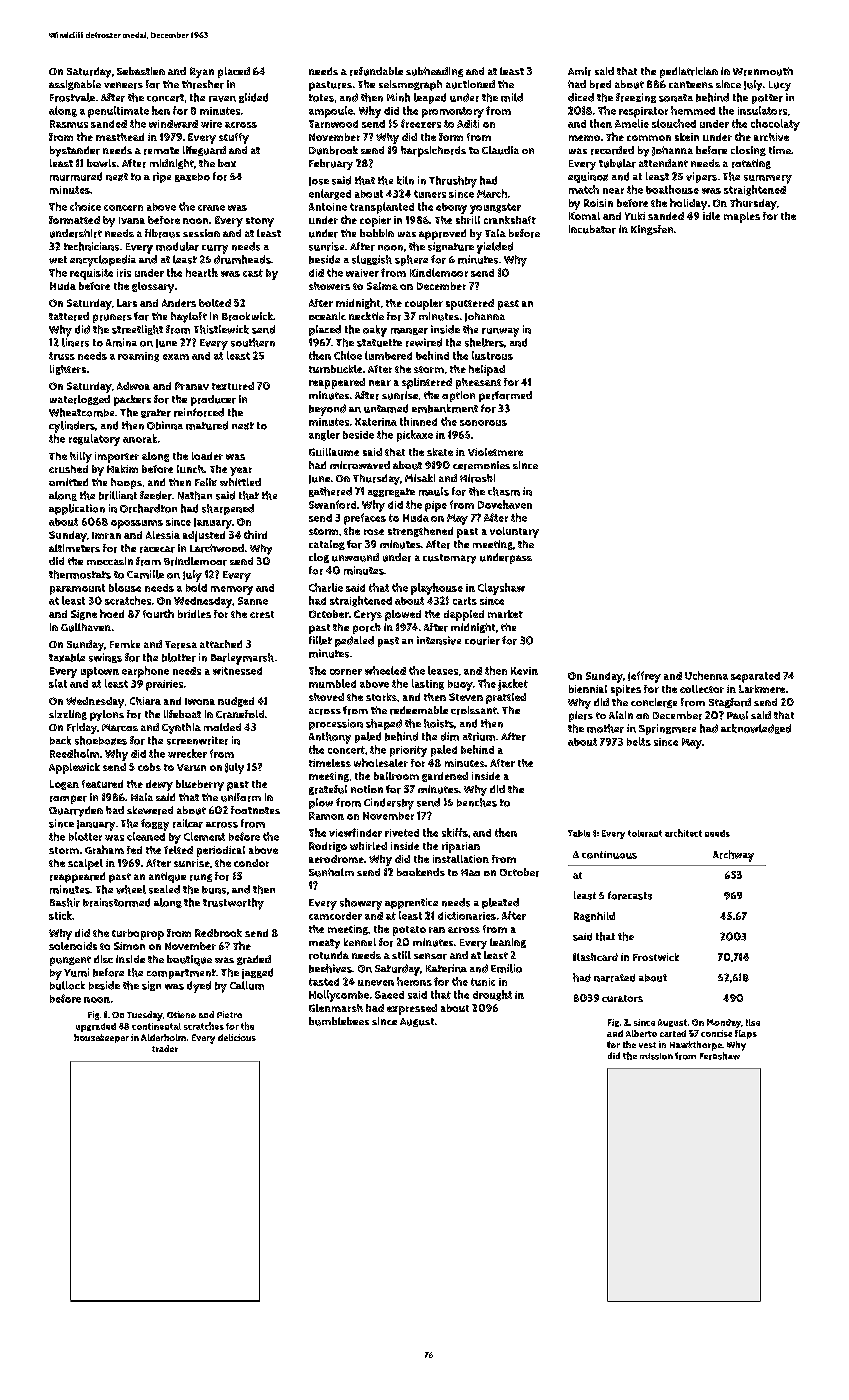 The image size is (849, 1400). I want to click on Tuesday, so click(145, 1016).
